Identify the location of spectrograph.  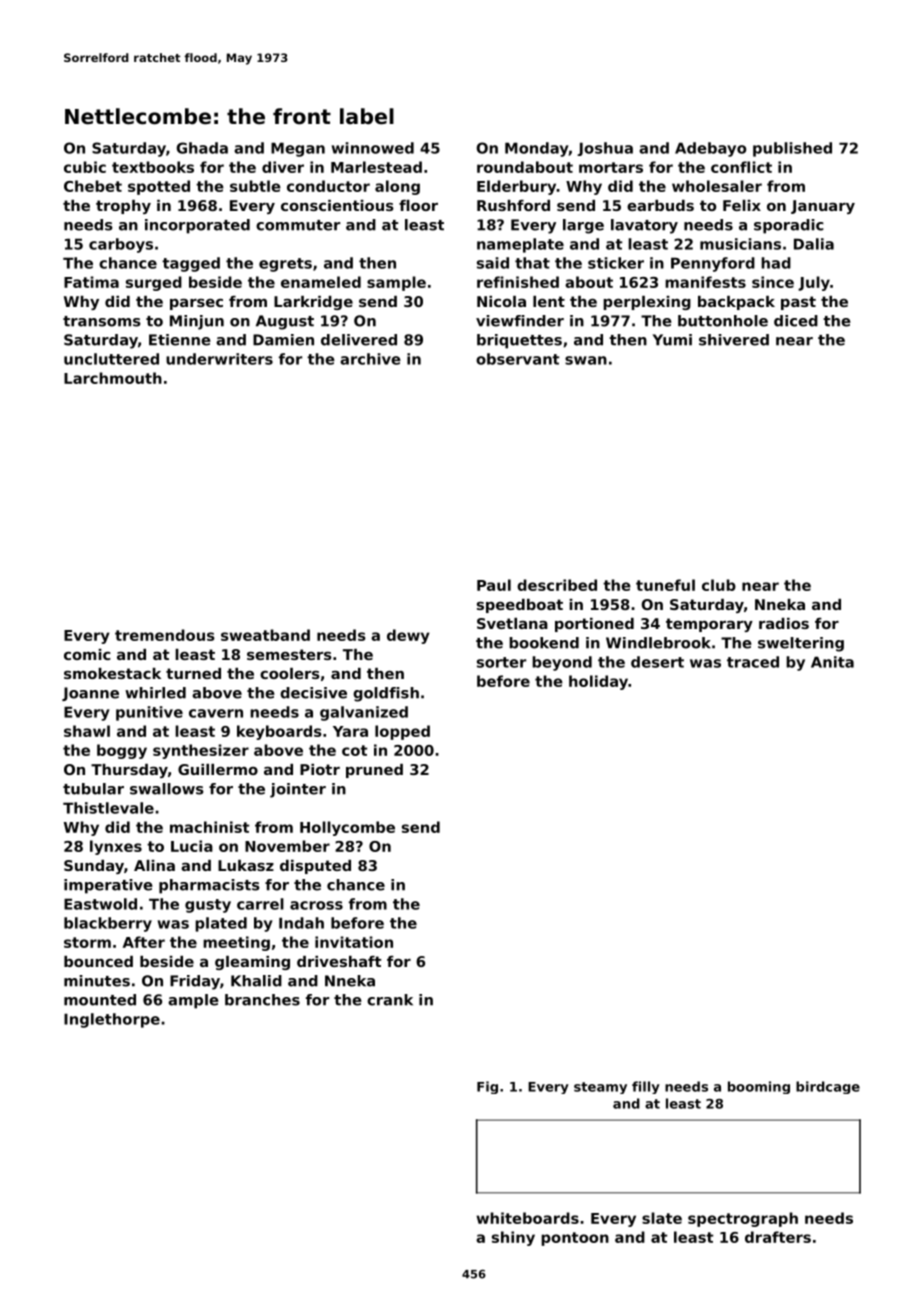
(743, 1219).
